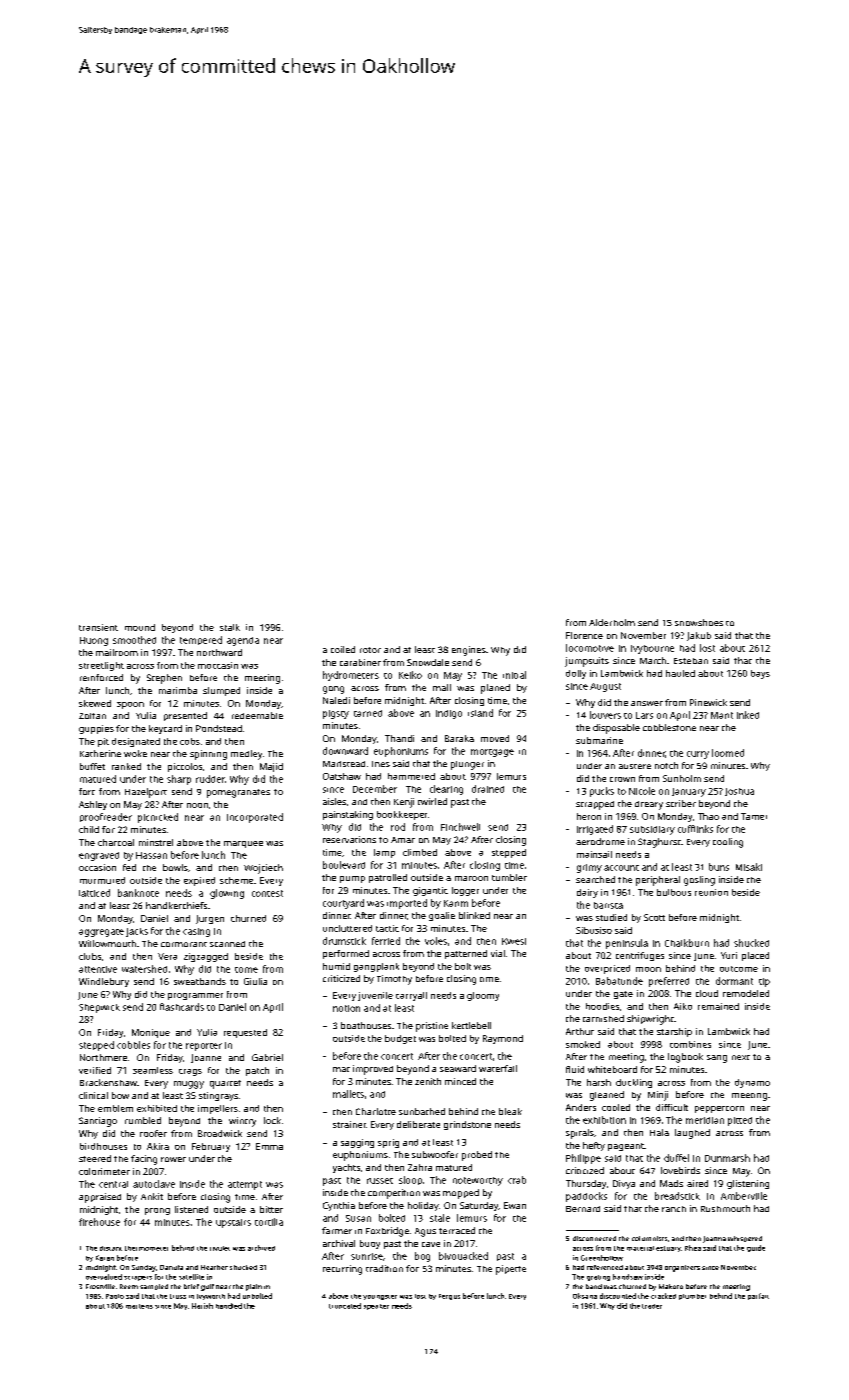 Image resolution: width=849 pixels, height=1400 pixels. What do you see at coordinates (140, 627) in the screenshot?
I see `mound` at bounding box center [140, 627].
